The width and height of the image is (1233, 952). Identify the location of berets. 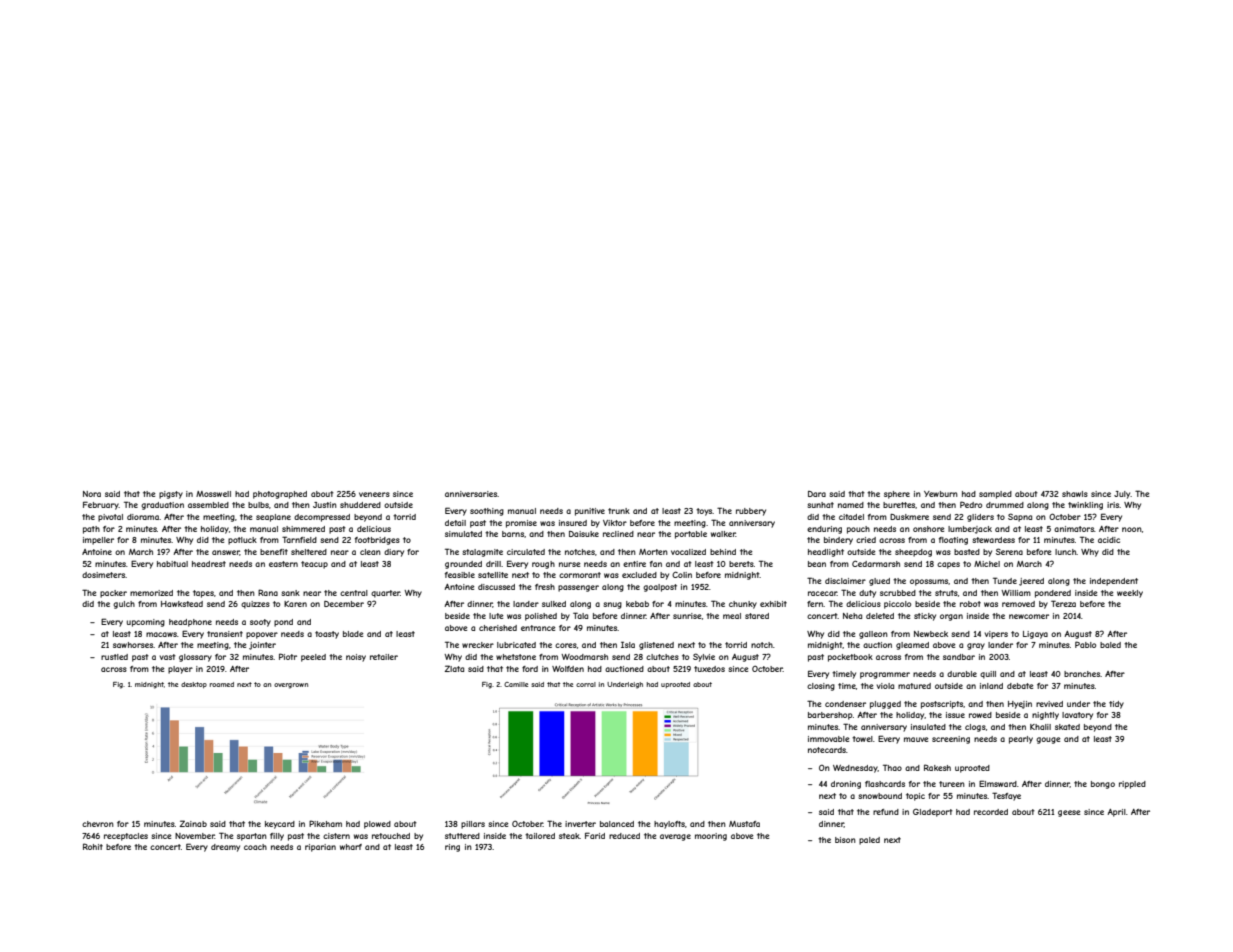
(741, 564).
